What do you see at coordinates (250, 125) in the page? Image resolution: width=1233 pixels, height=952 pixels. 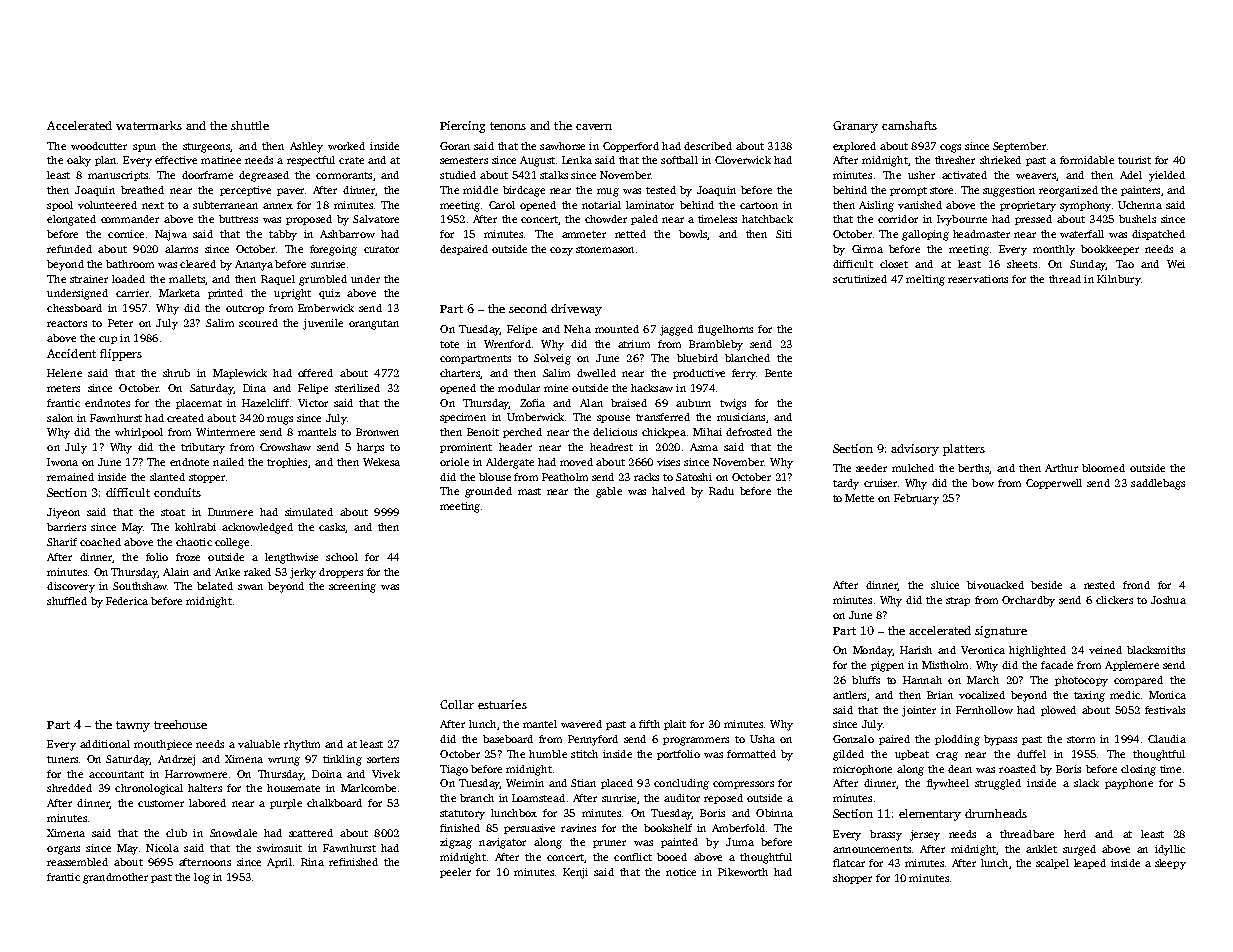 I see `shuttle` at bounding box center [250, 125].
